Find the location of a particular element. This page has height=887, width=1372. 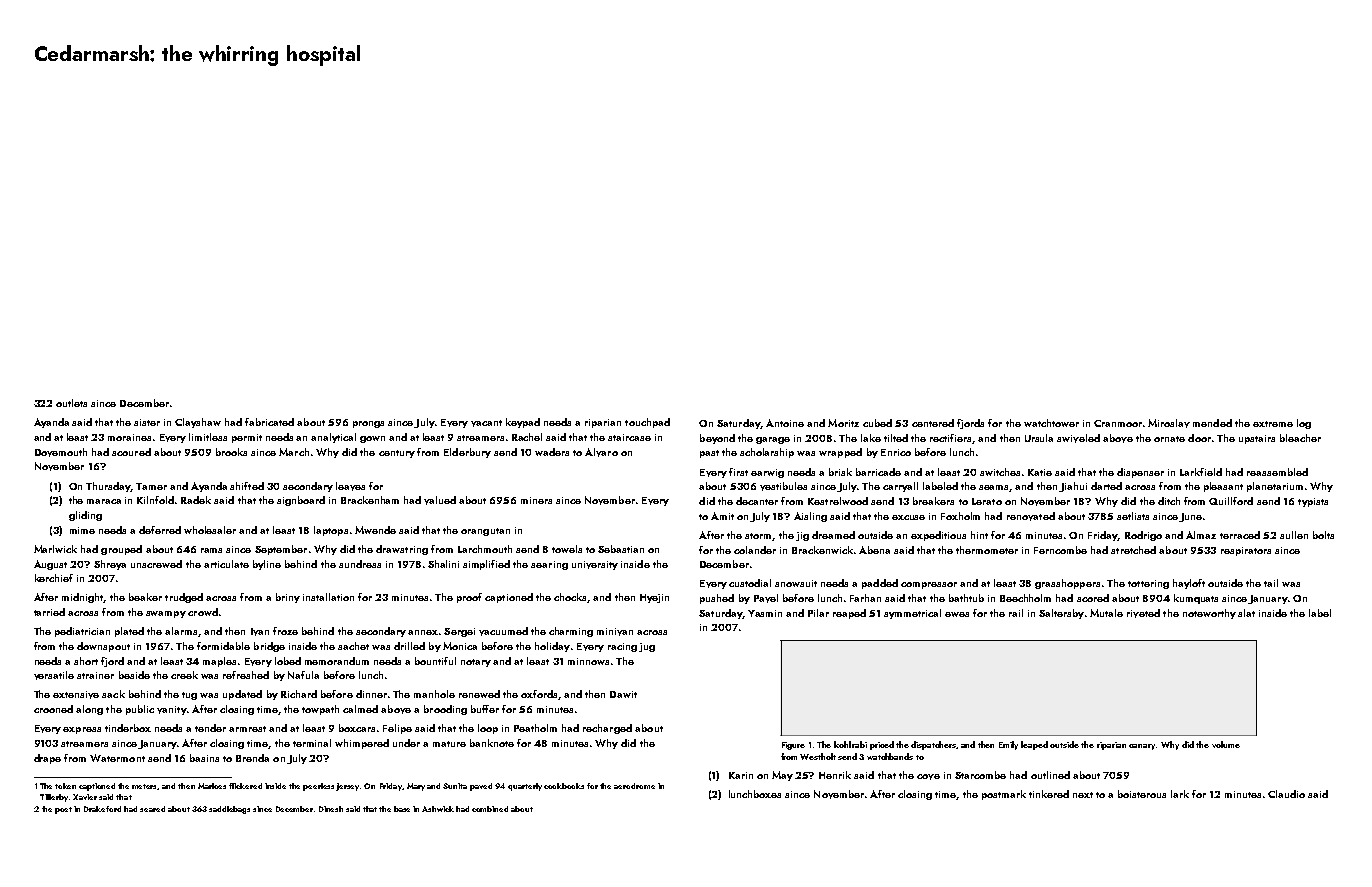

noteworthy is located at coordinates (1209, 614).
